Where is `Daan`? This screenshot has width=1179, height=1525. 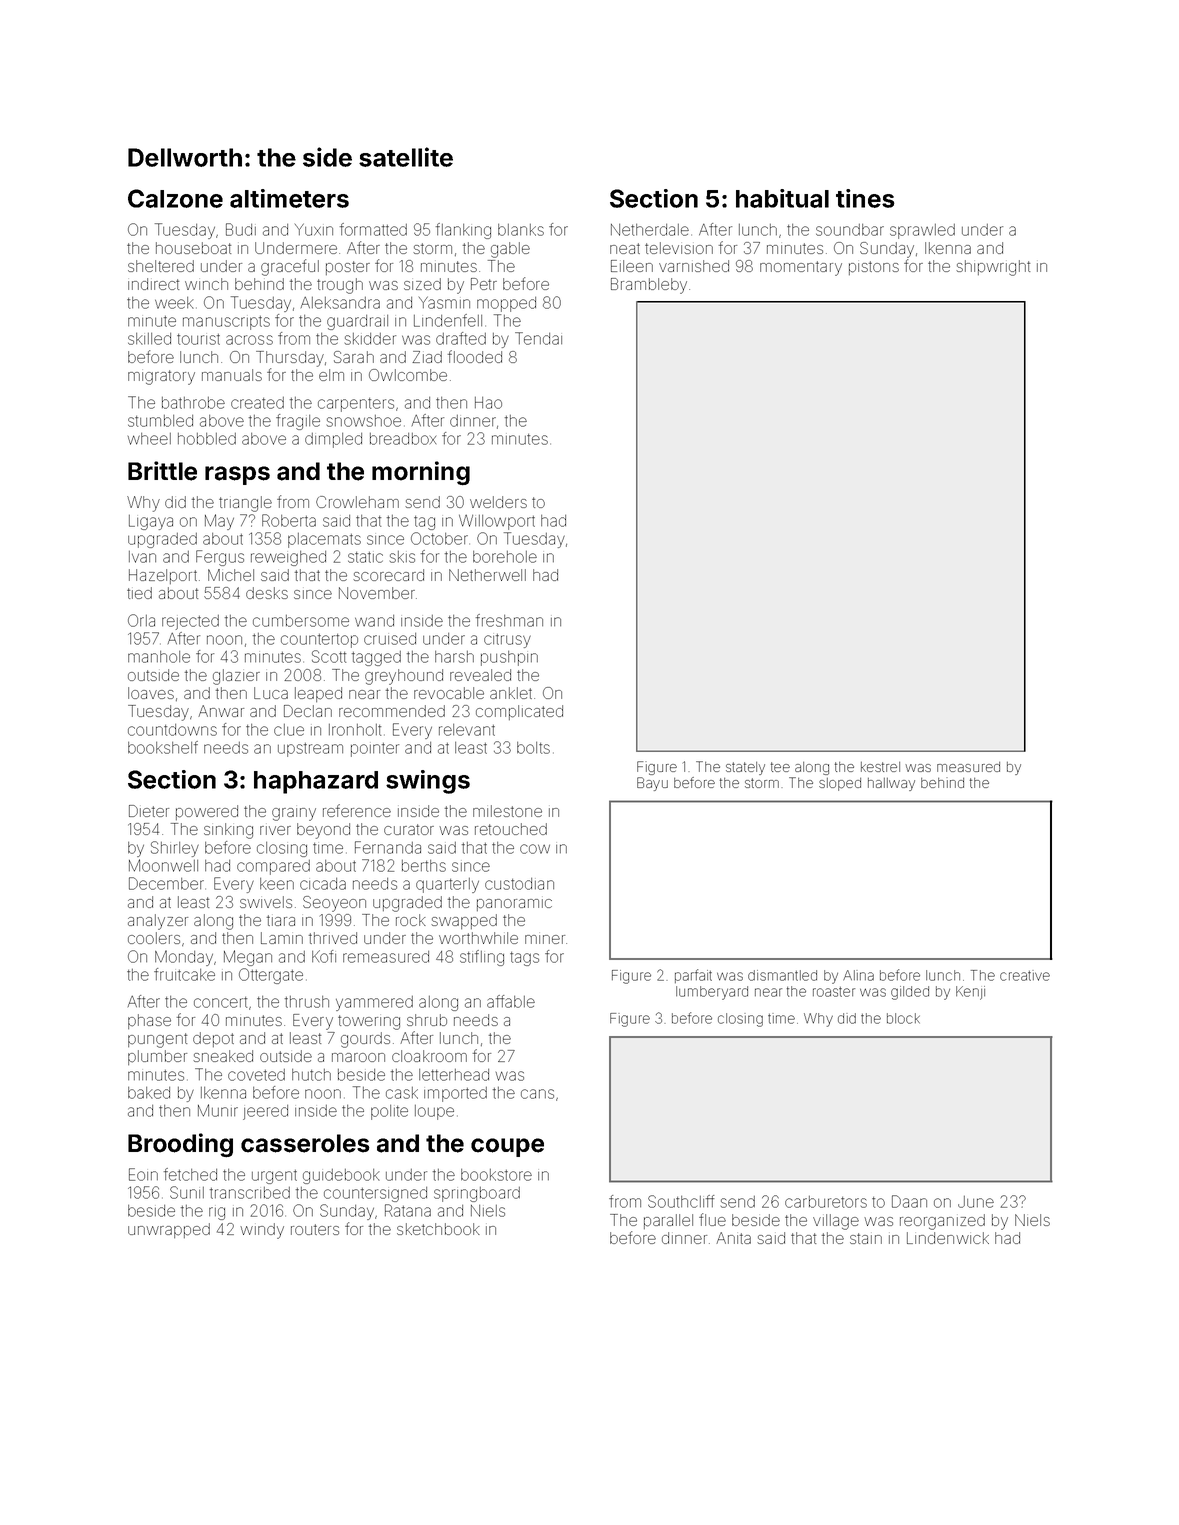 Daan is located at coordinates (909, 1201).
